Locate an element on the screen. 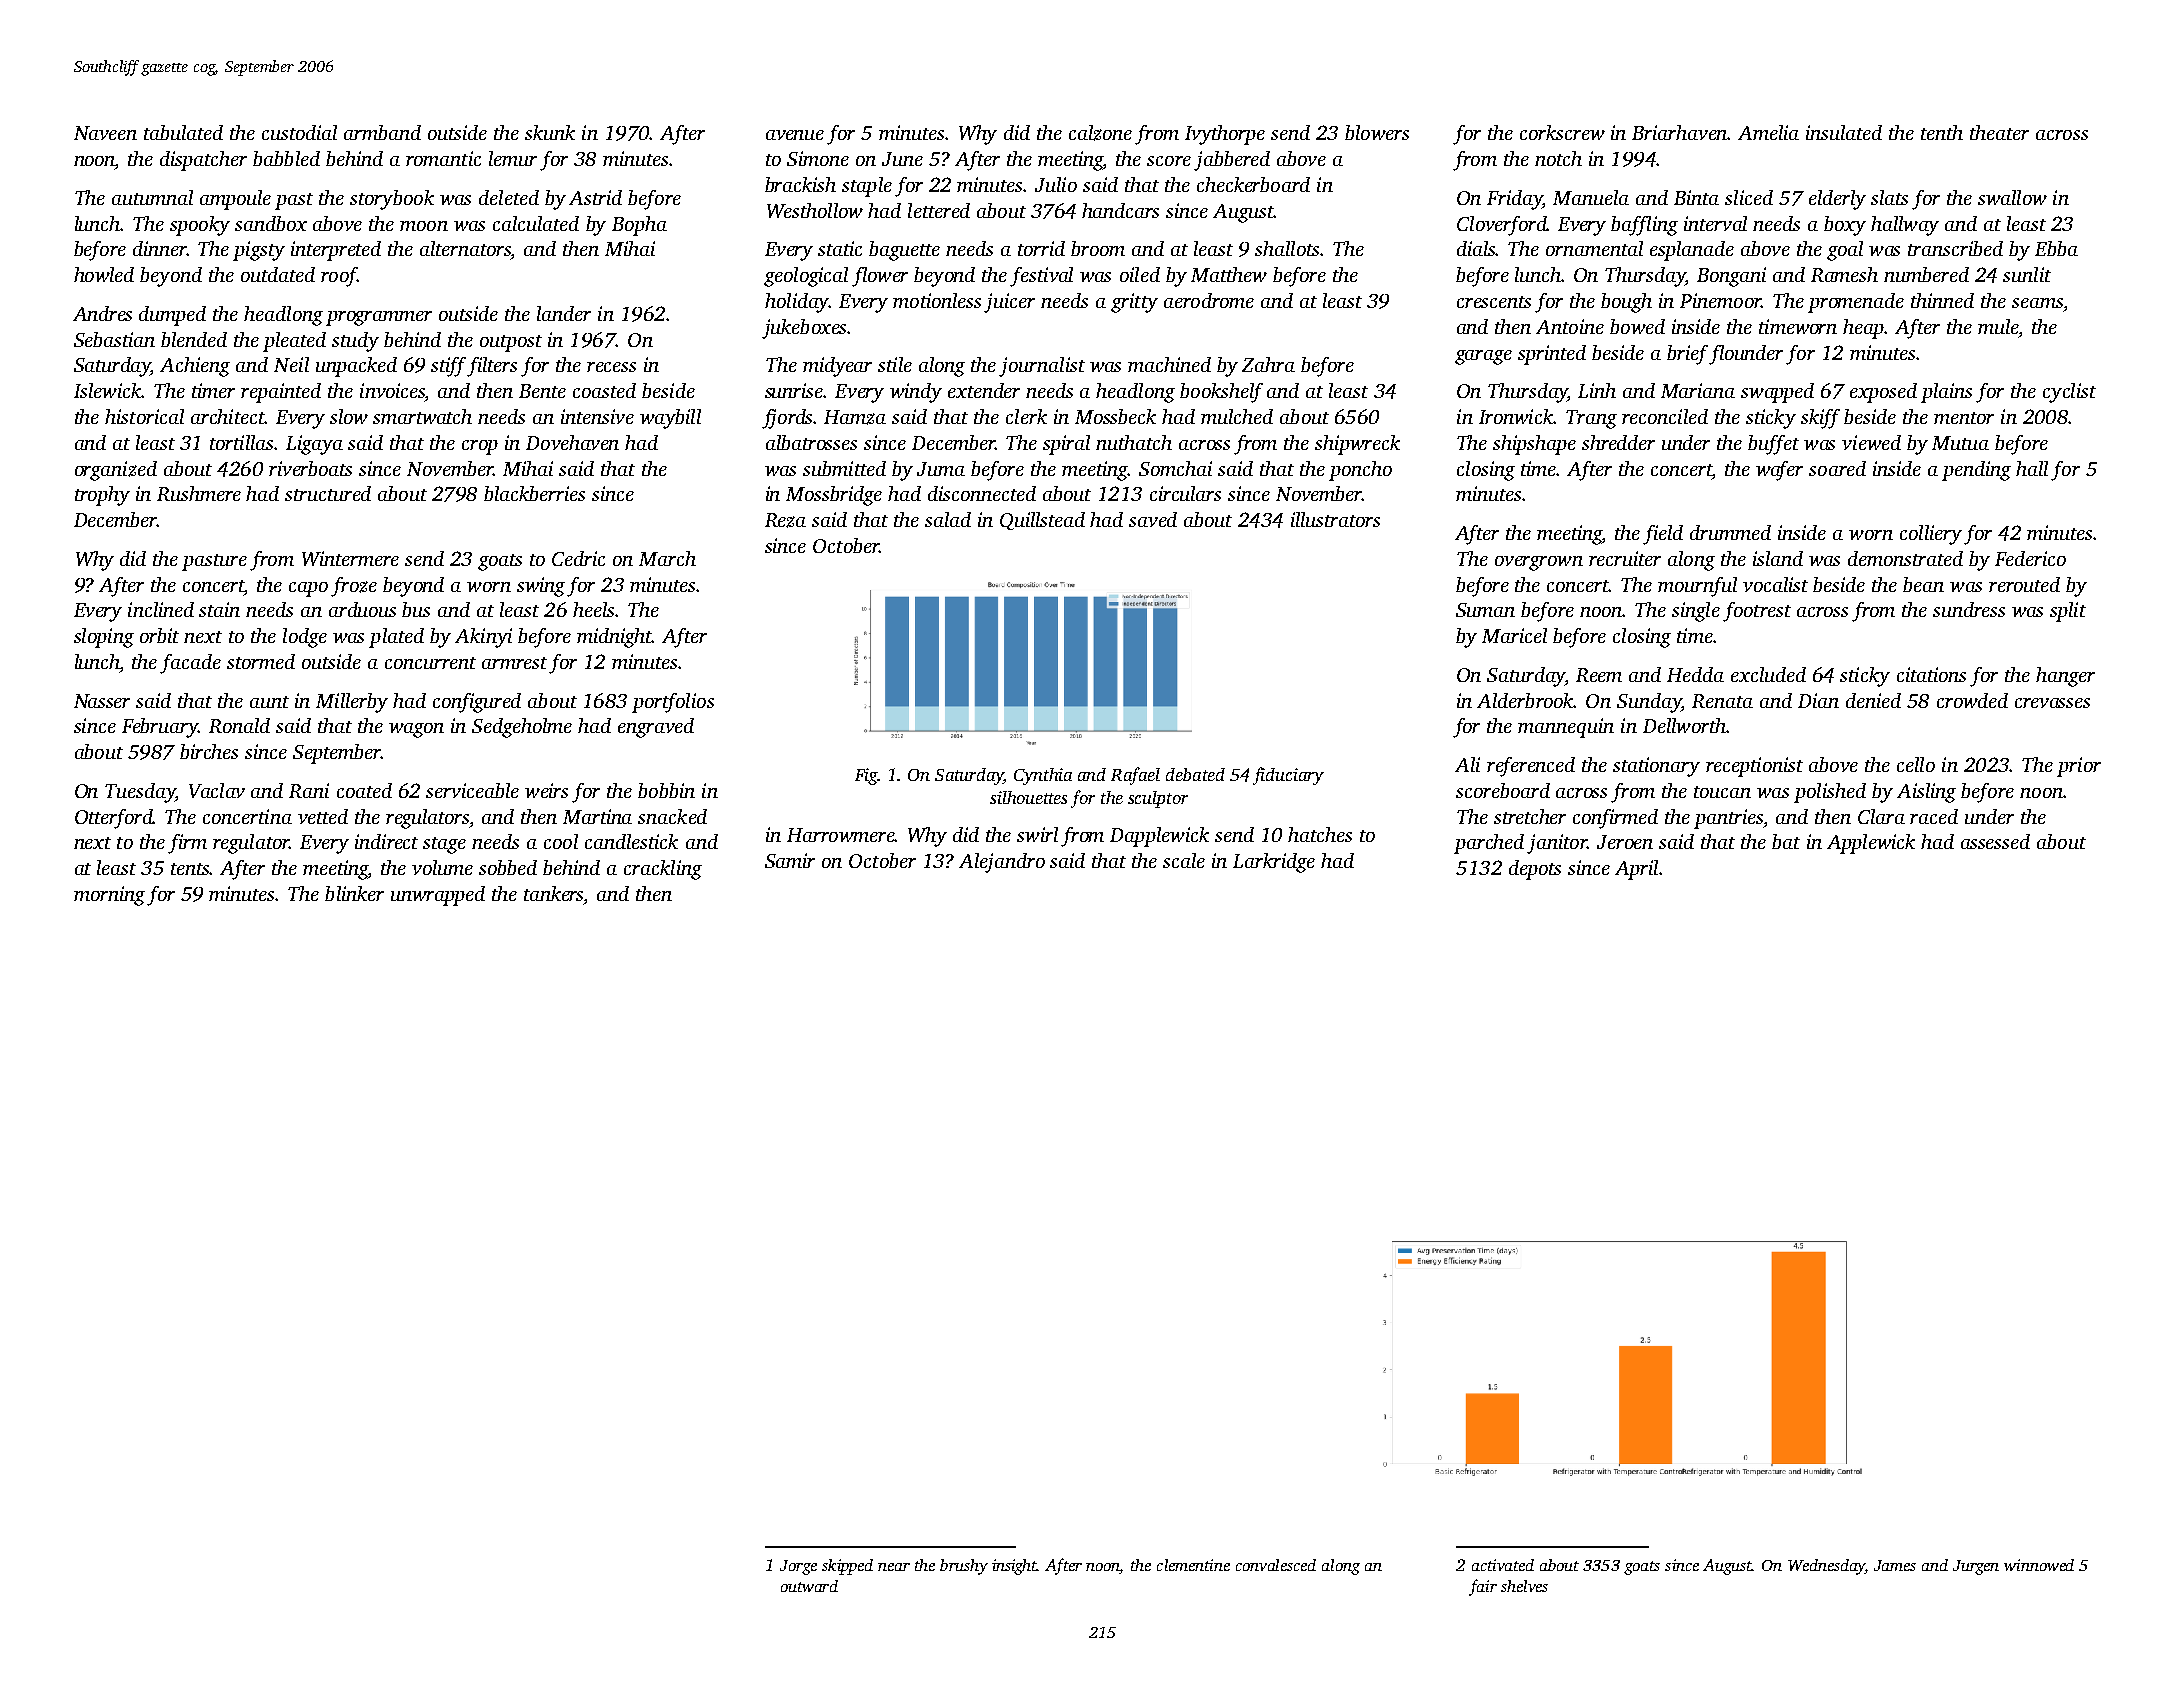 The width and height of the screenshot is (2178, 1683). scale is located at coordinates (1184, 860).
